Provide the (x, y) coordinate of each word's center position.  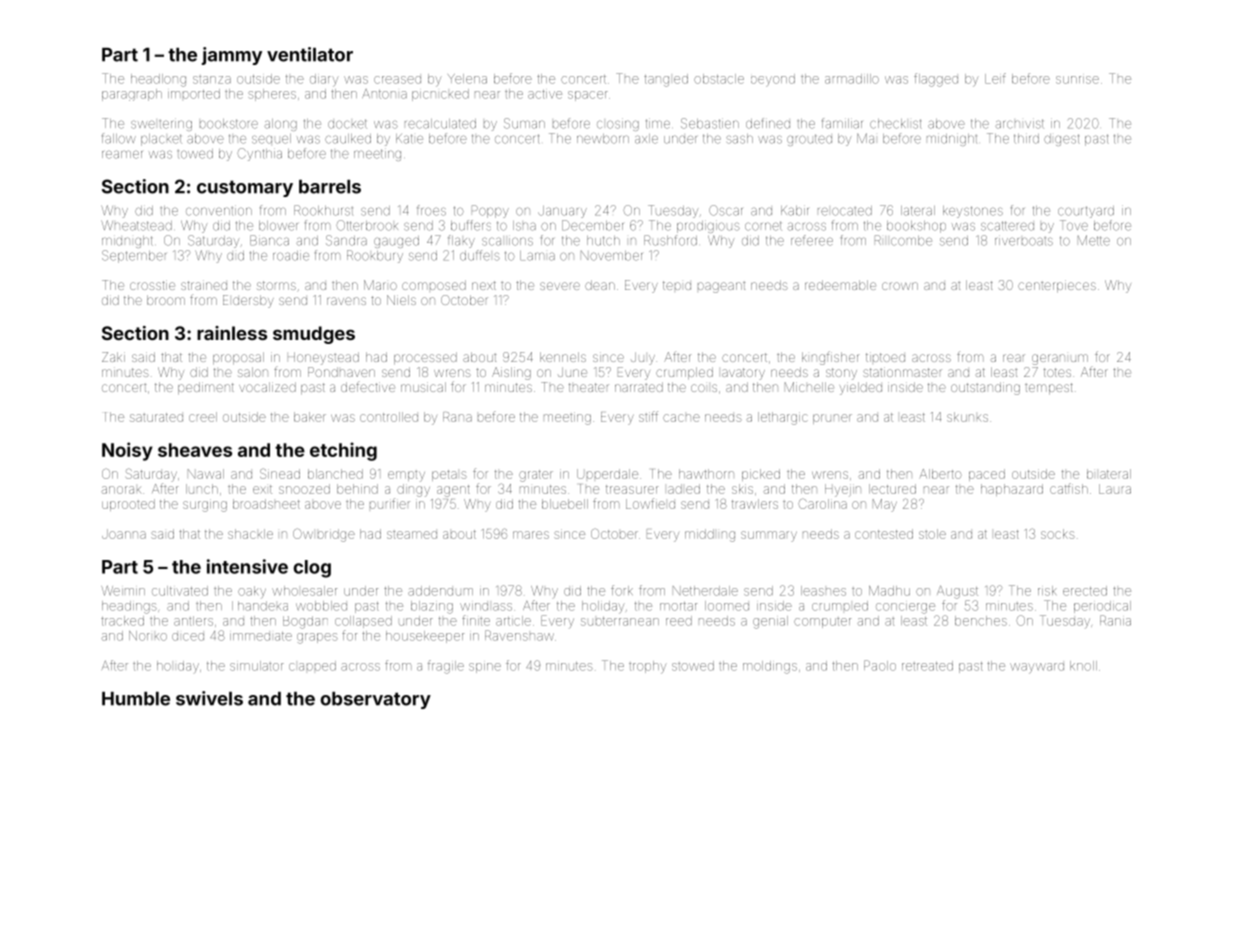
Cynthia (259, 154)
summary (769, 536)
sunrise (1077, 80)
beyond (773, 80)
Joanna (124, 534)
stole (932, 534)
